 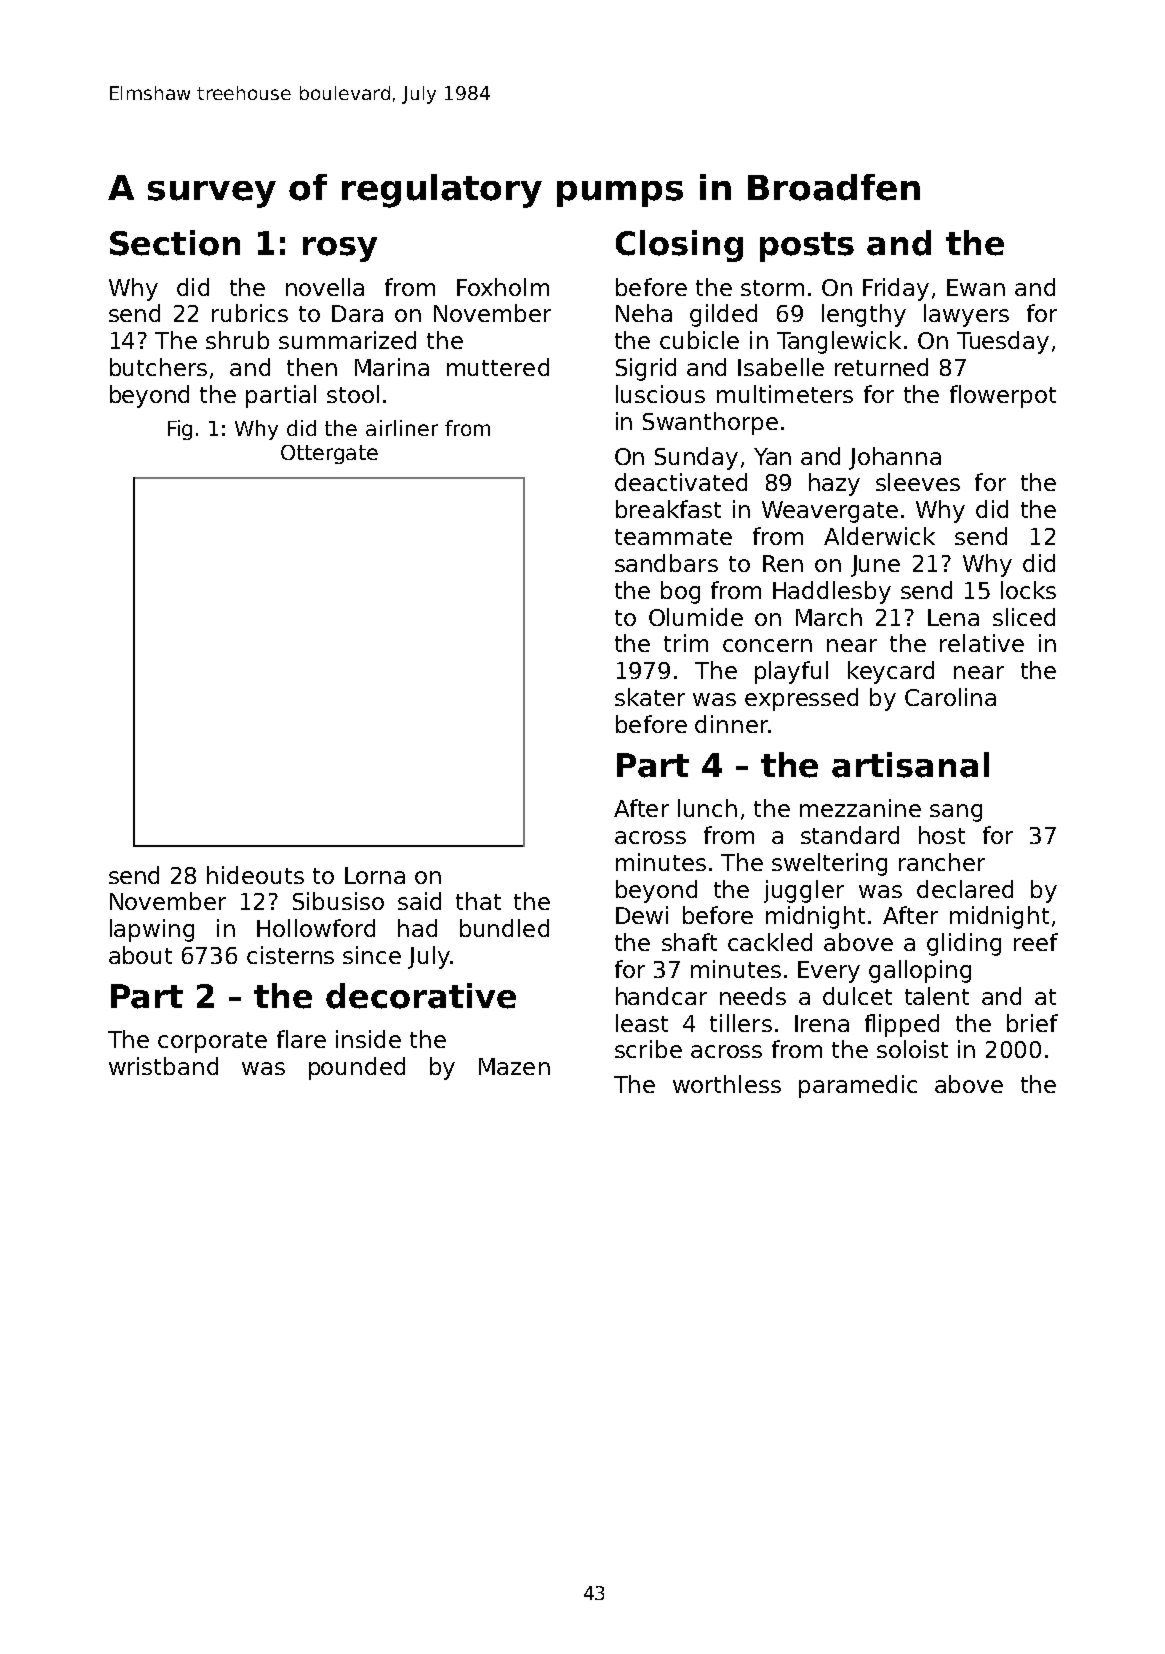 What do you see at coordinates (858, 1086) in the screenshot?
I see `paramedic` at bounding box center [858, 1086].
